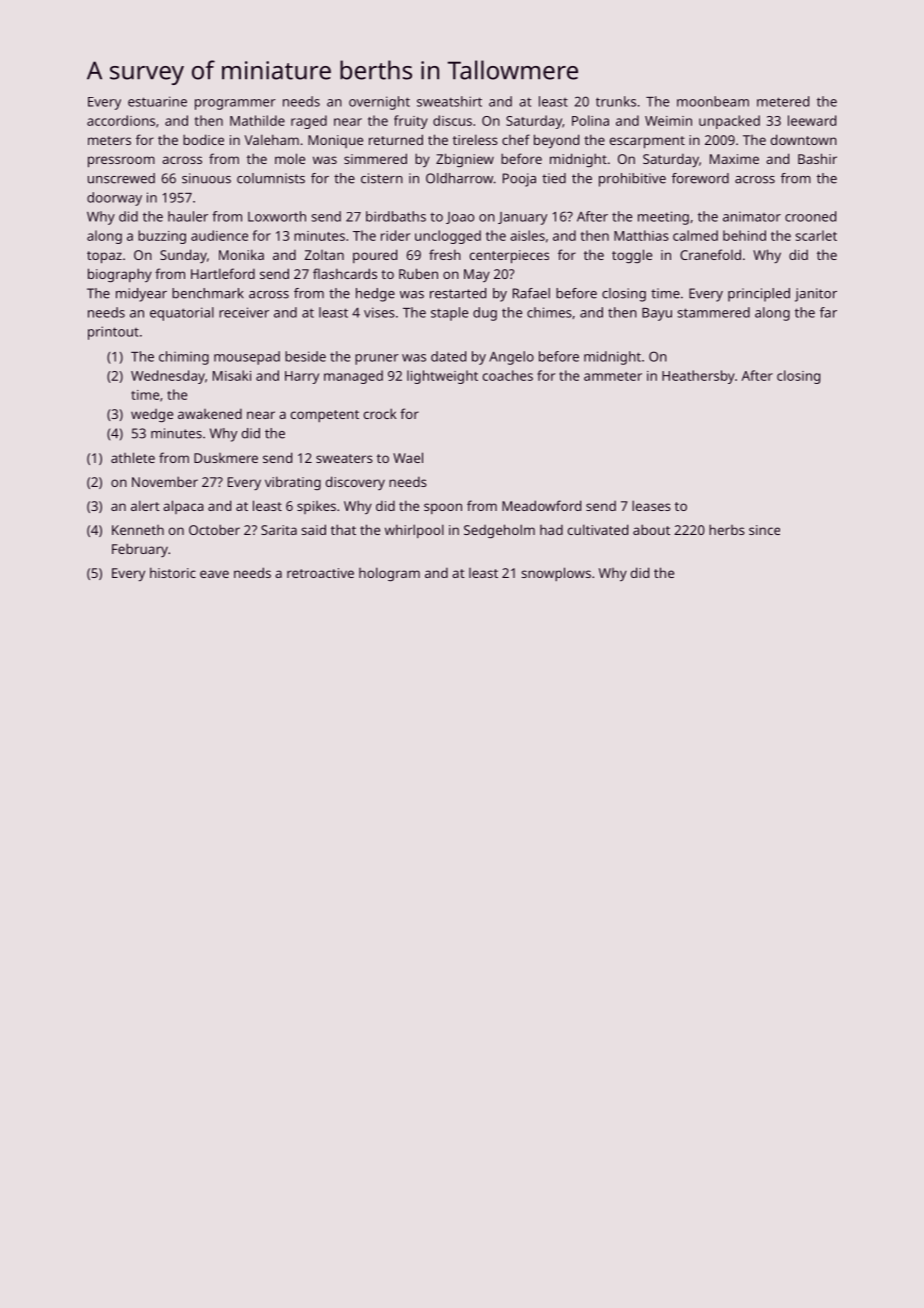 The height and width of the document is (1308, 924). What do you see at coordinates (668, 121) in the document?
I see `Weimin` at bounding box center [668, 121].
